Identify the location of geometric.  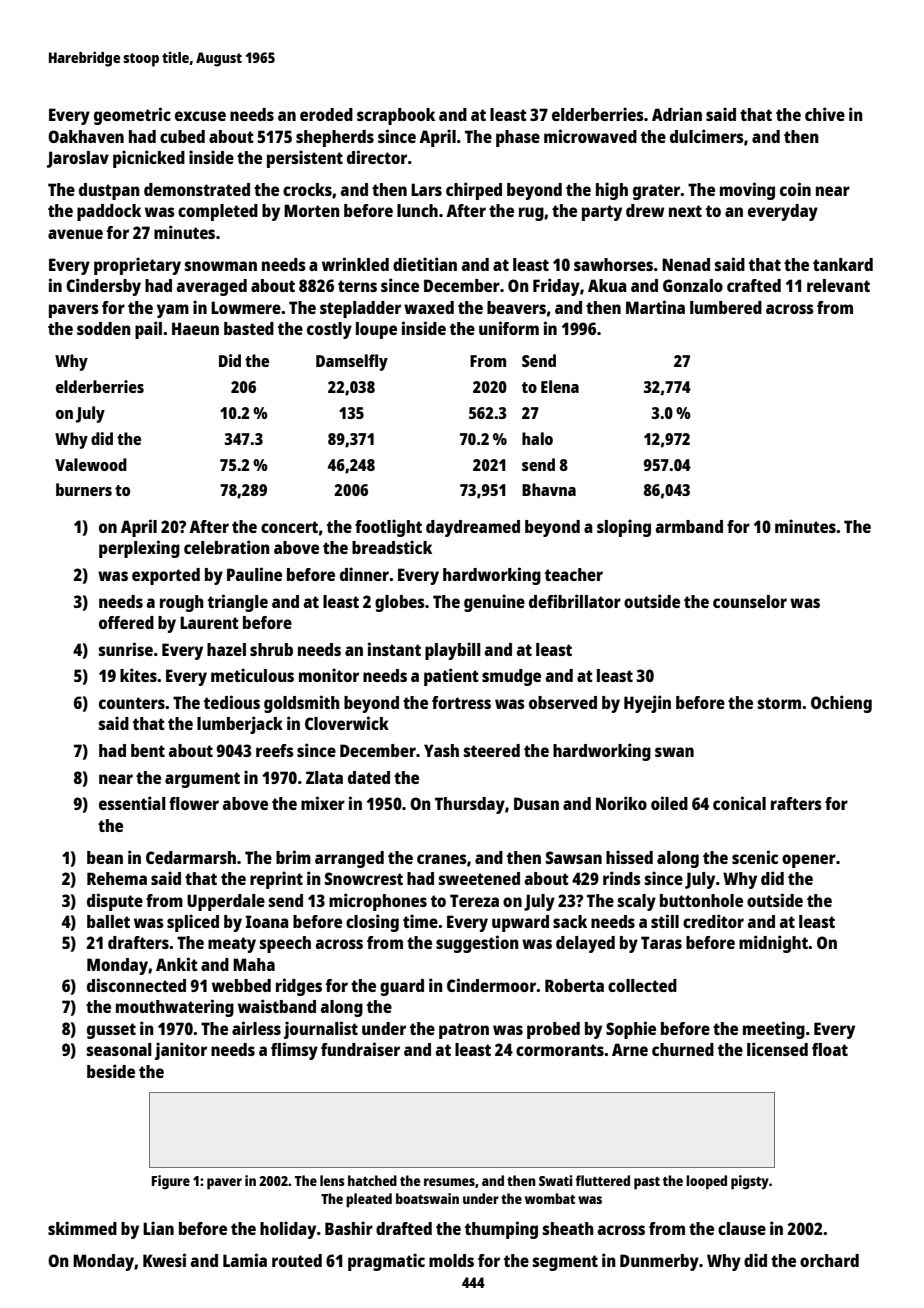
(132, 116).
